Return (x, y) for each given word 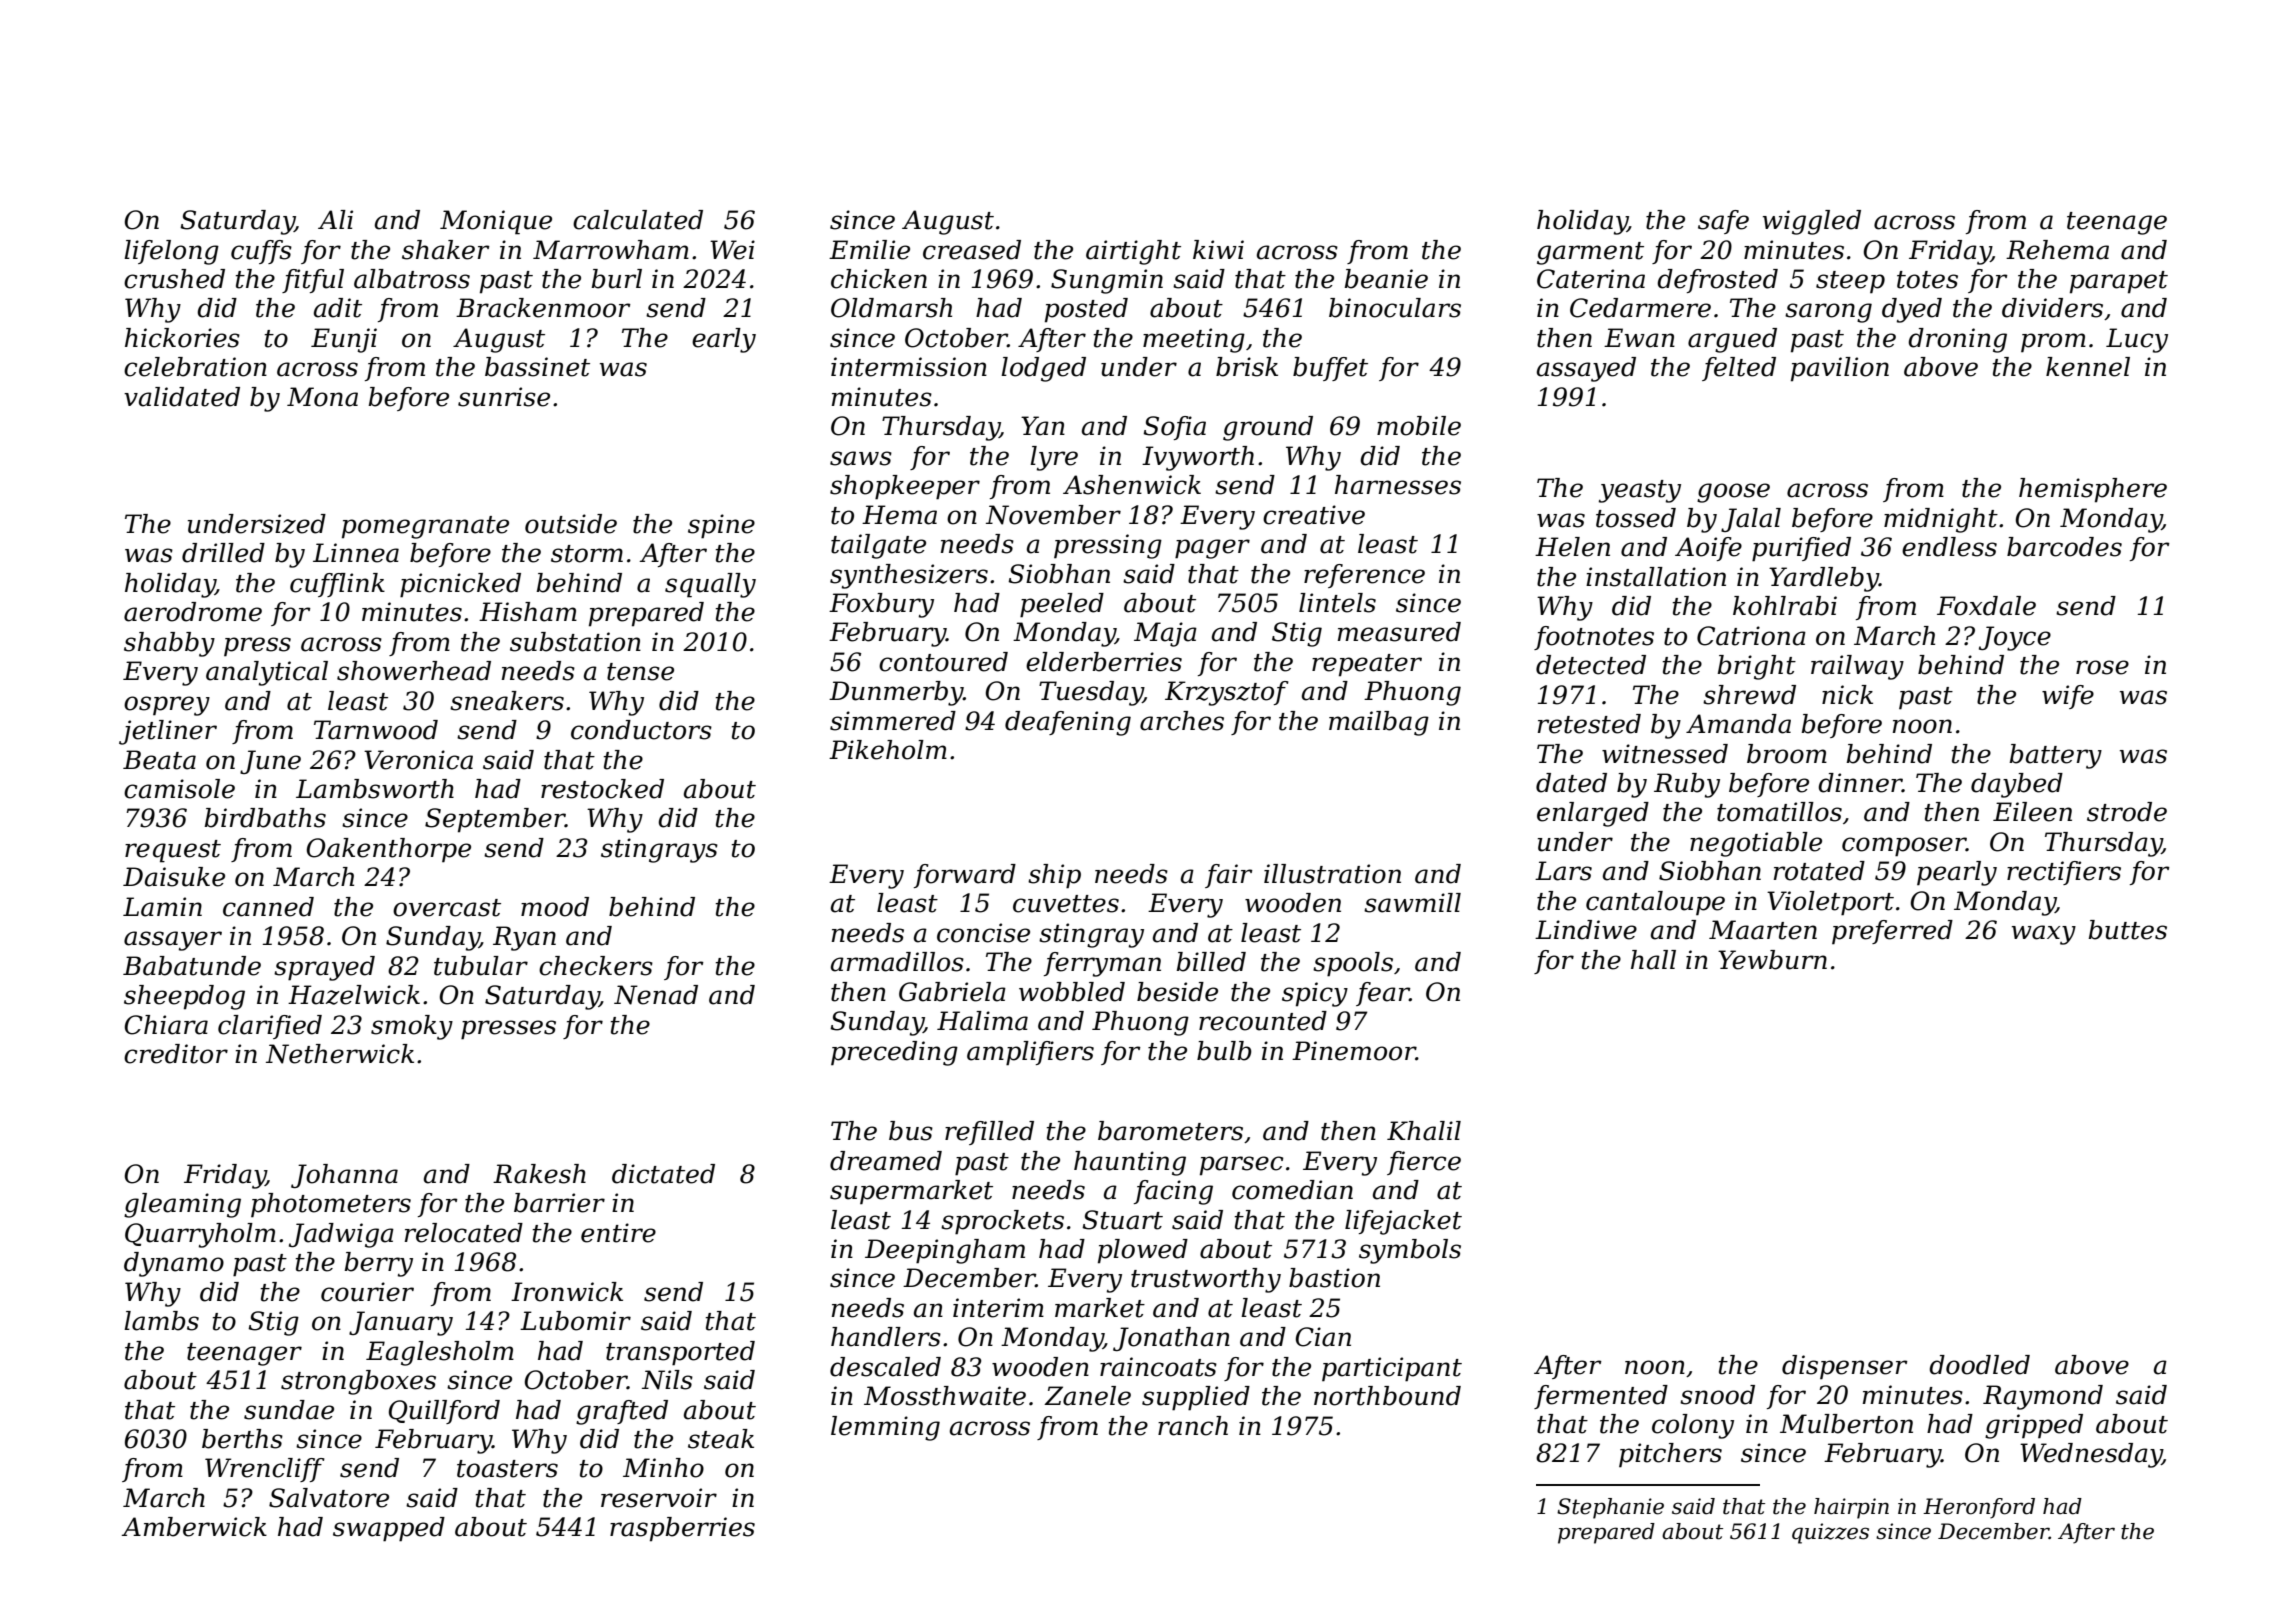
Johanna (344, 1176)
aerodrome (193, 612)
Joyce (2015, 638)
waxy (2044, 935)
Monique (496, 222)
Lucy (2137, 340)
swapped (389, 1529)
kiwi (1218, 249)
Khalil (1424, 1131)
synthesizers (909, 576)
